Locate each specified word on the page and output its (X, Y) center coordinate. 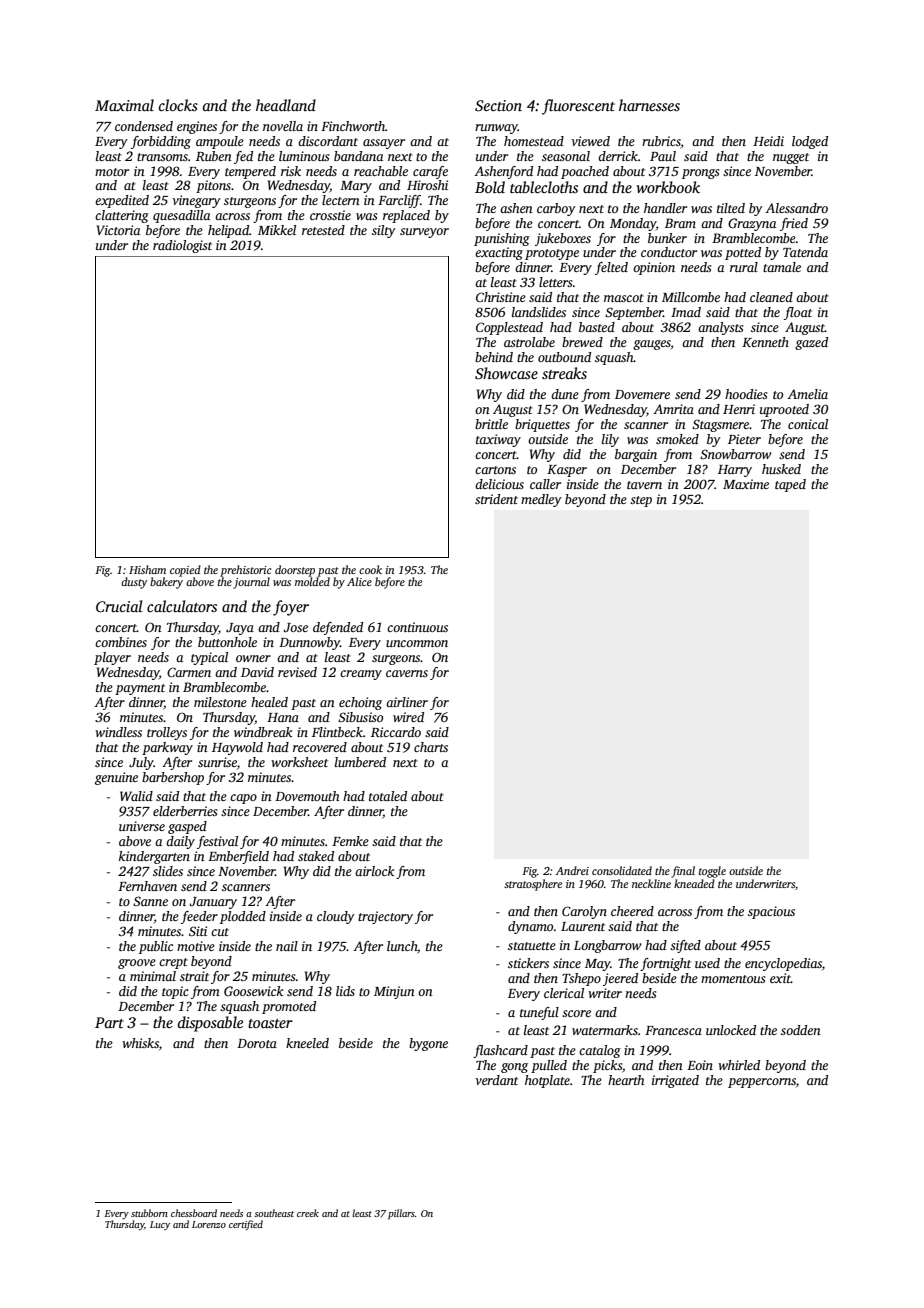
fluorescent (578, 107)
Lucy (160, 1225)
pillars (401, 1214)
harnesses (649, 105)
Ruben (214, 156)
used (707, 963)
